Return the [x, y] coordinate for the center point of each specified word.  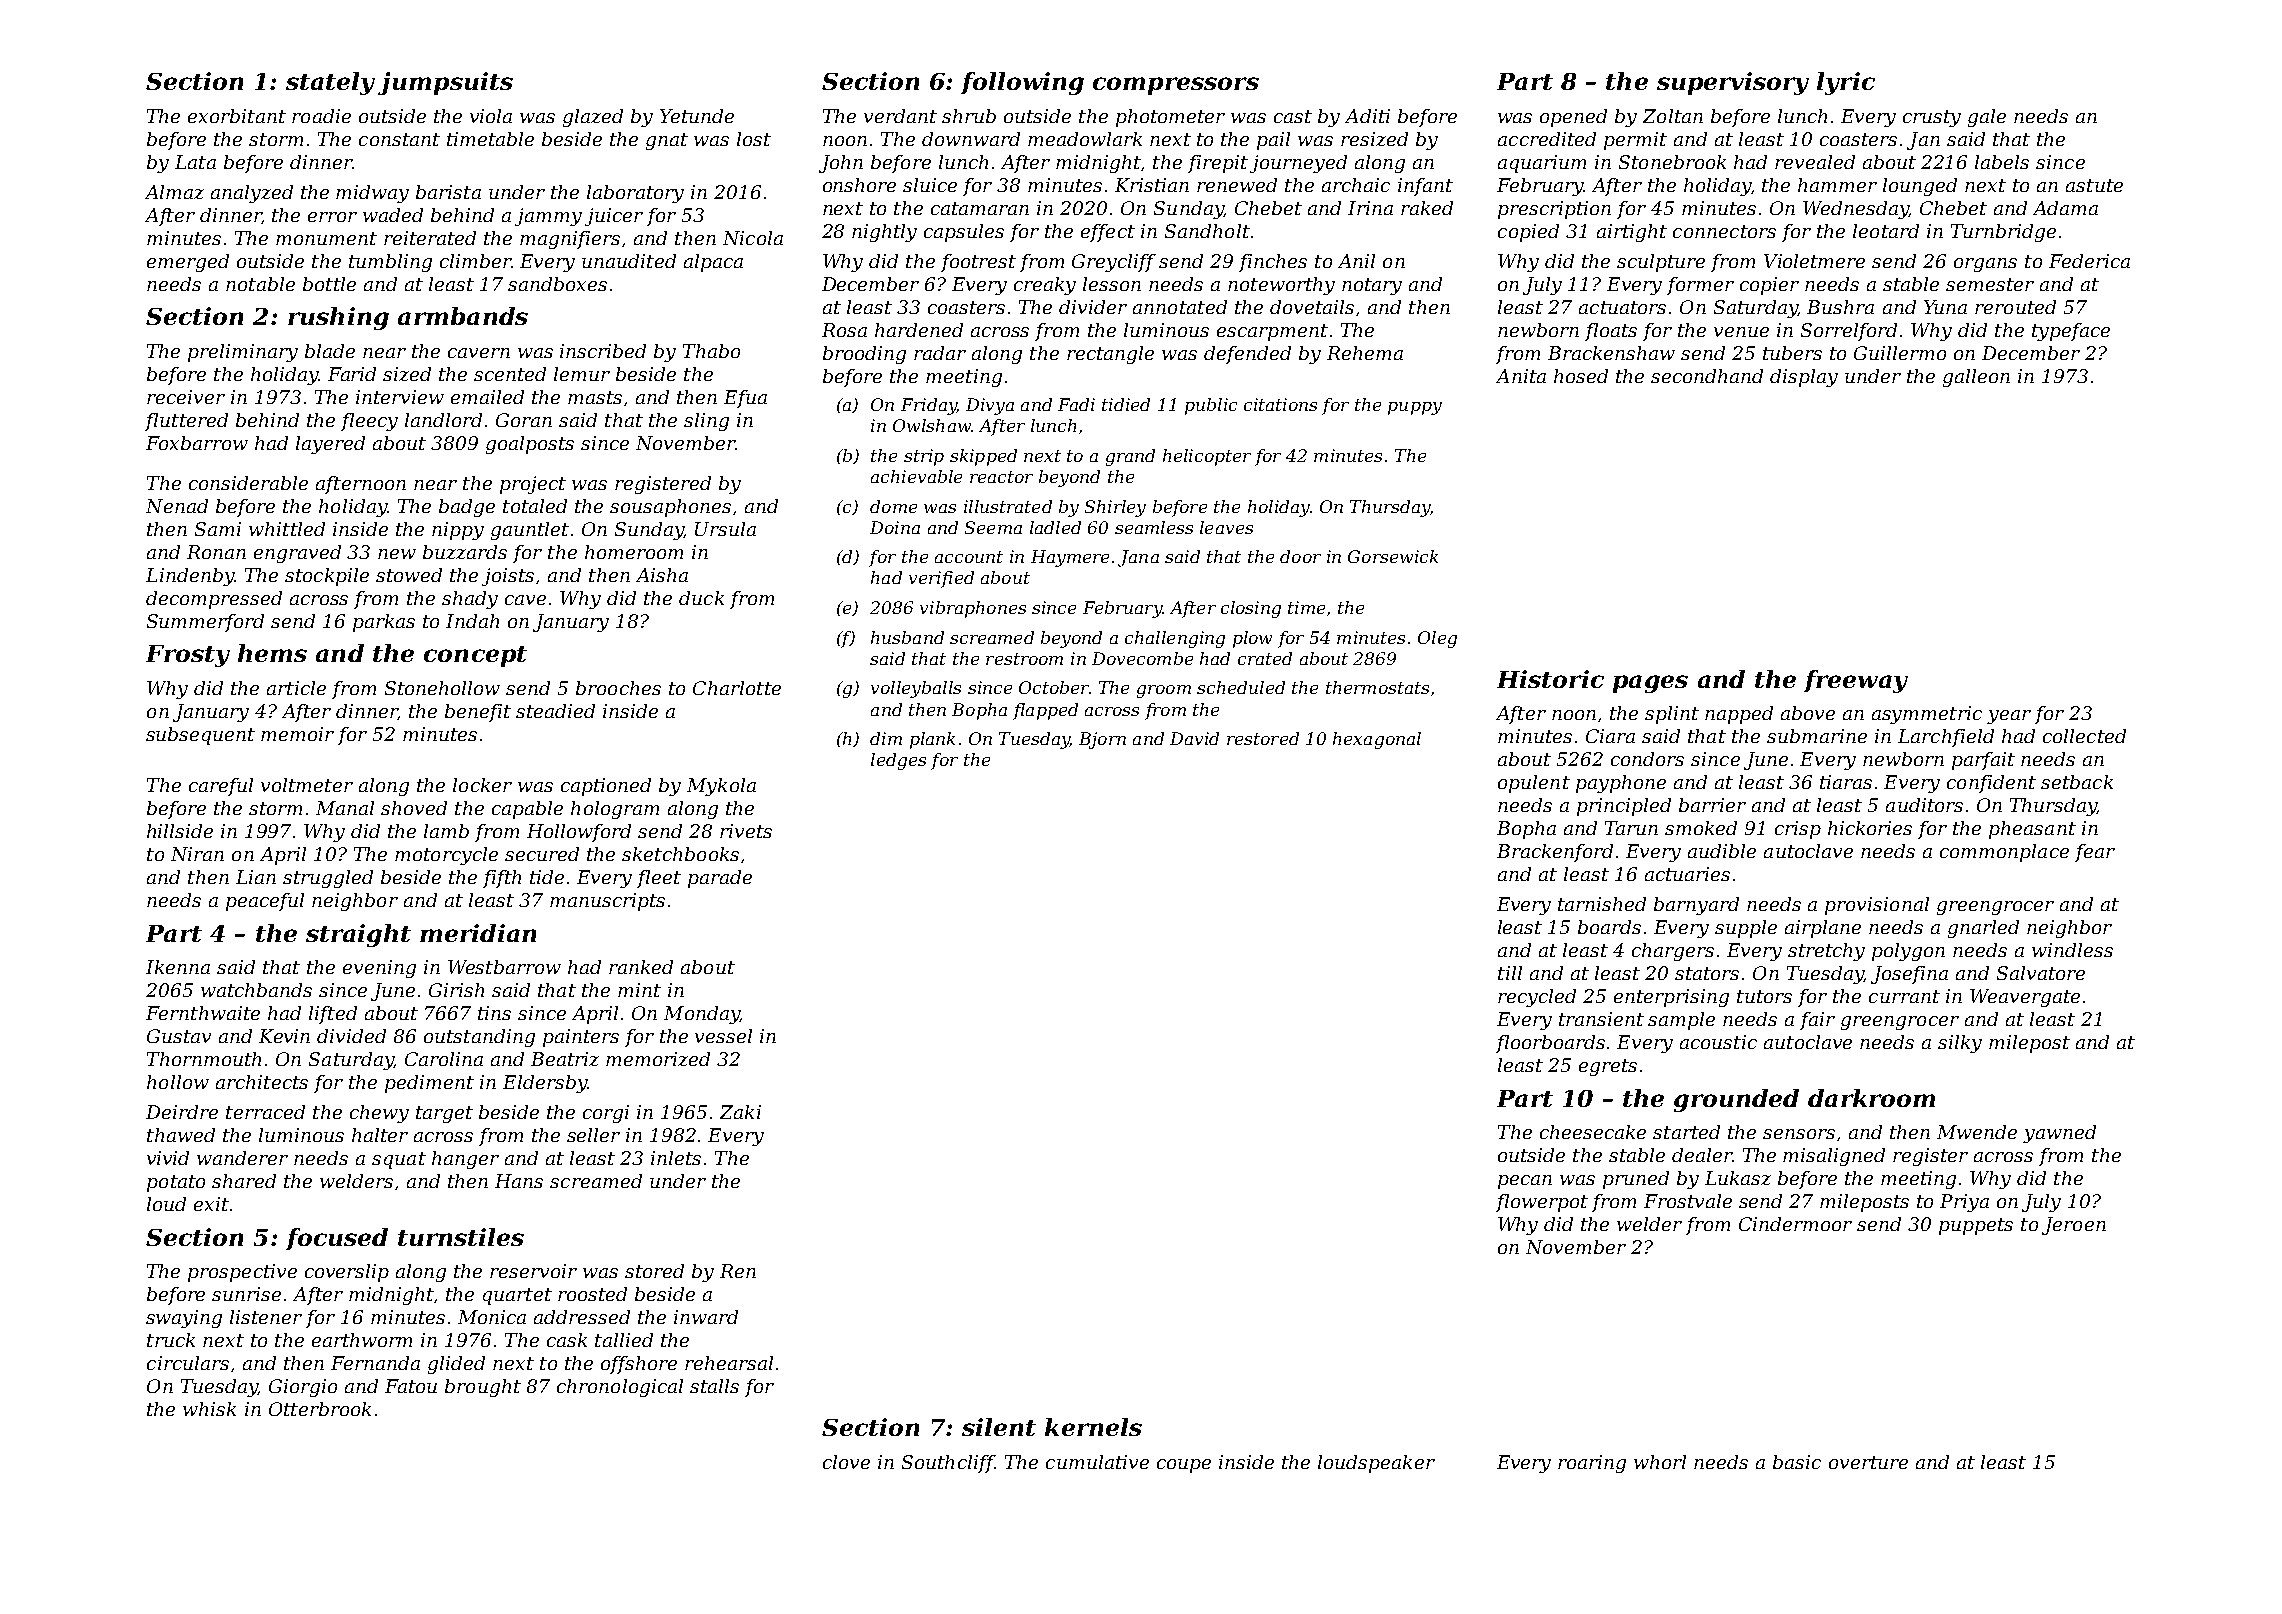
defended [1247, 355]
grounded [1736, 1100]
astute [2094, 185]
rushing [338, 318]
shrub [969, 116]
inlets [676, 1158]
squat [399, 1160]
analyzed [252, 194]
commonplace [2004, 853]
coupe [1184, 1466]
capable [527, 810]
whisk [209, 1409]
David [1194, 738]
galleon [1976, 378]
